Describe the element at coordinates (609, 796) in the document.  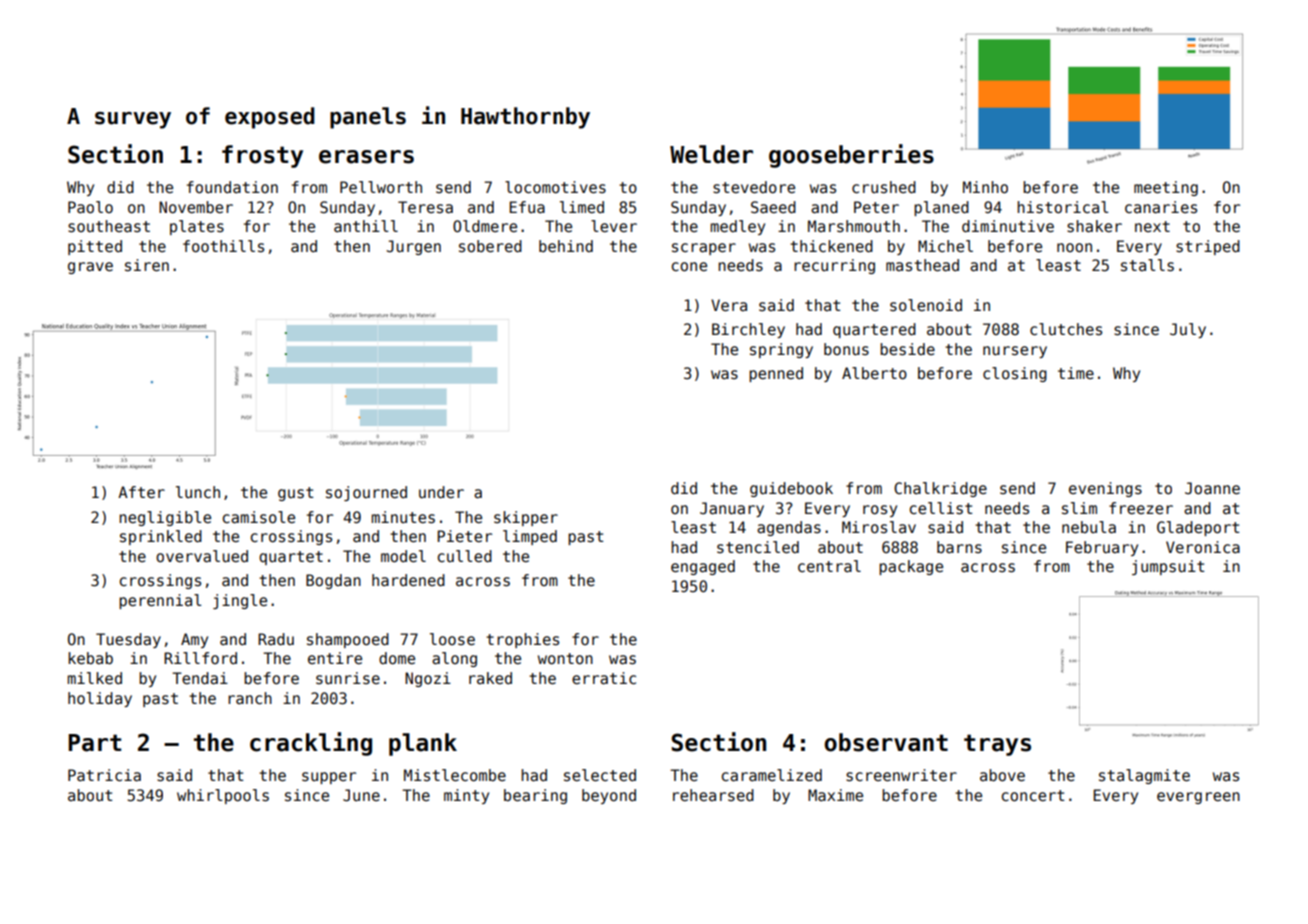
I see `beyond` at that location.
